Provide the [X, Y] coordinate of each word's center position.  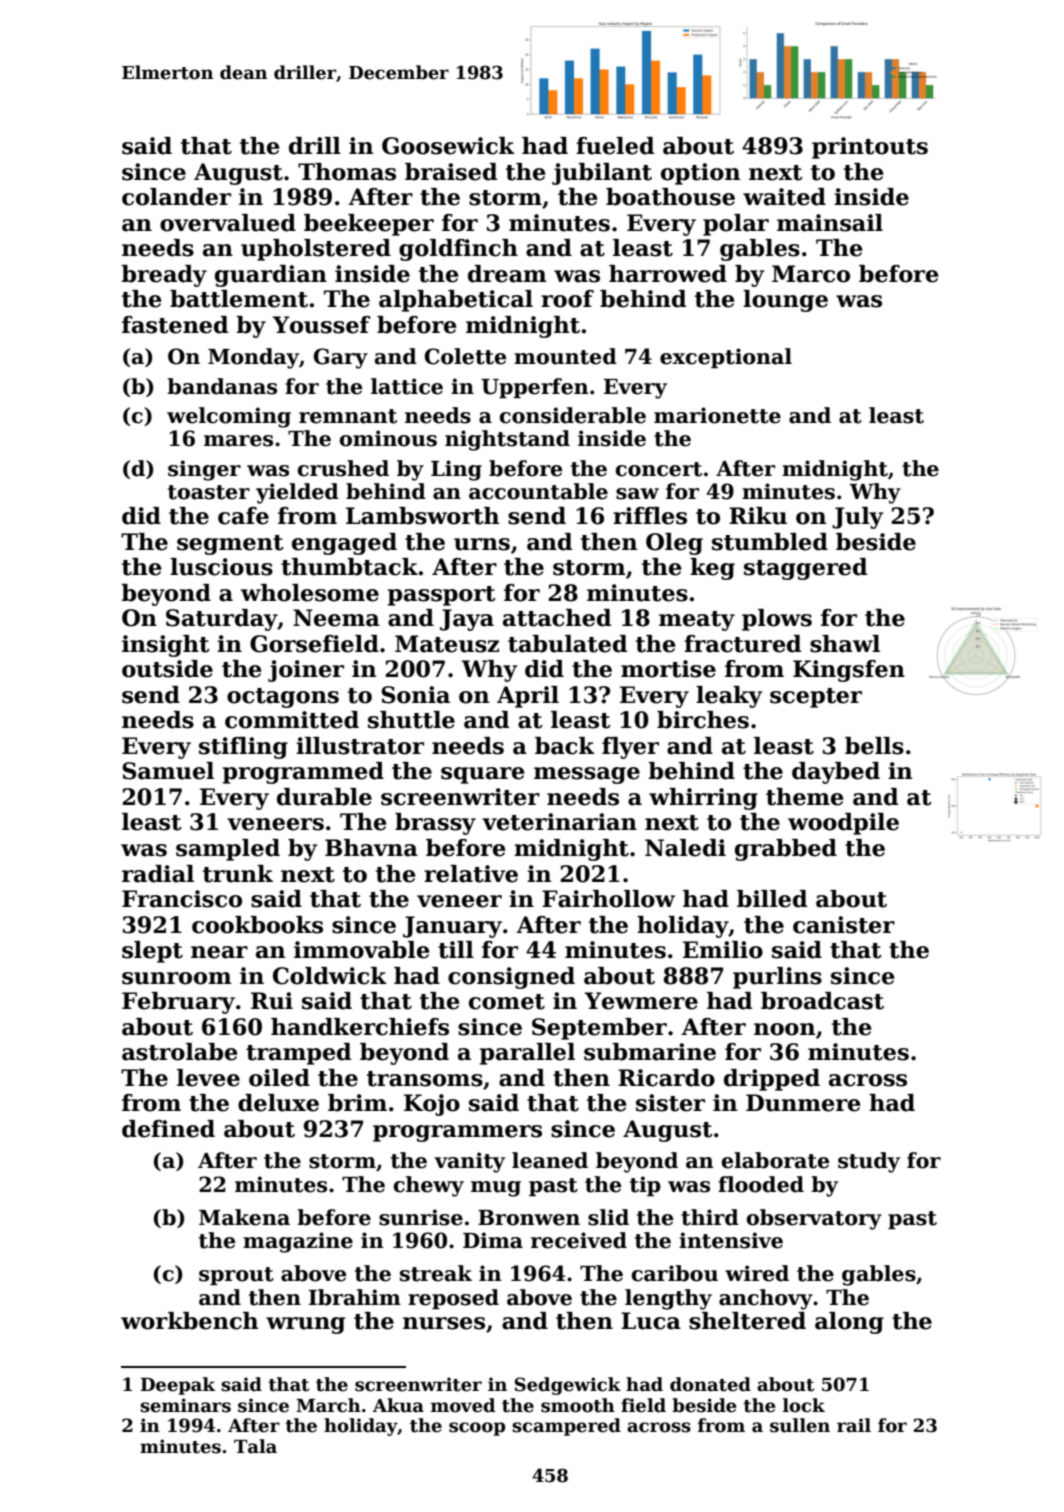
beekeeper [369, 225]
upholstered [316, 250]
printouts [870, 148]
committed [292, 720]
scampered [566, 1427]
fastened [175, 325]
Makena [244, 1217]
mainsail [830, 223]
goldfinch [458, 250]
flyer [630, 748]
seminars [185, 1405]
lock [804, 1405]
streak [436, 1273]
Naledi [685, 848]
